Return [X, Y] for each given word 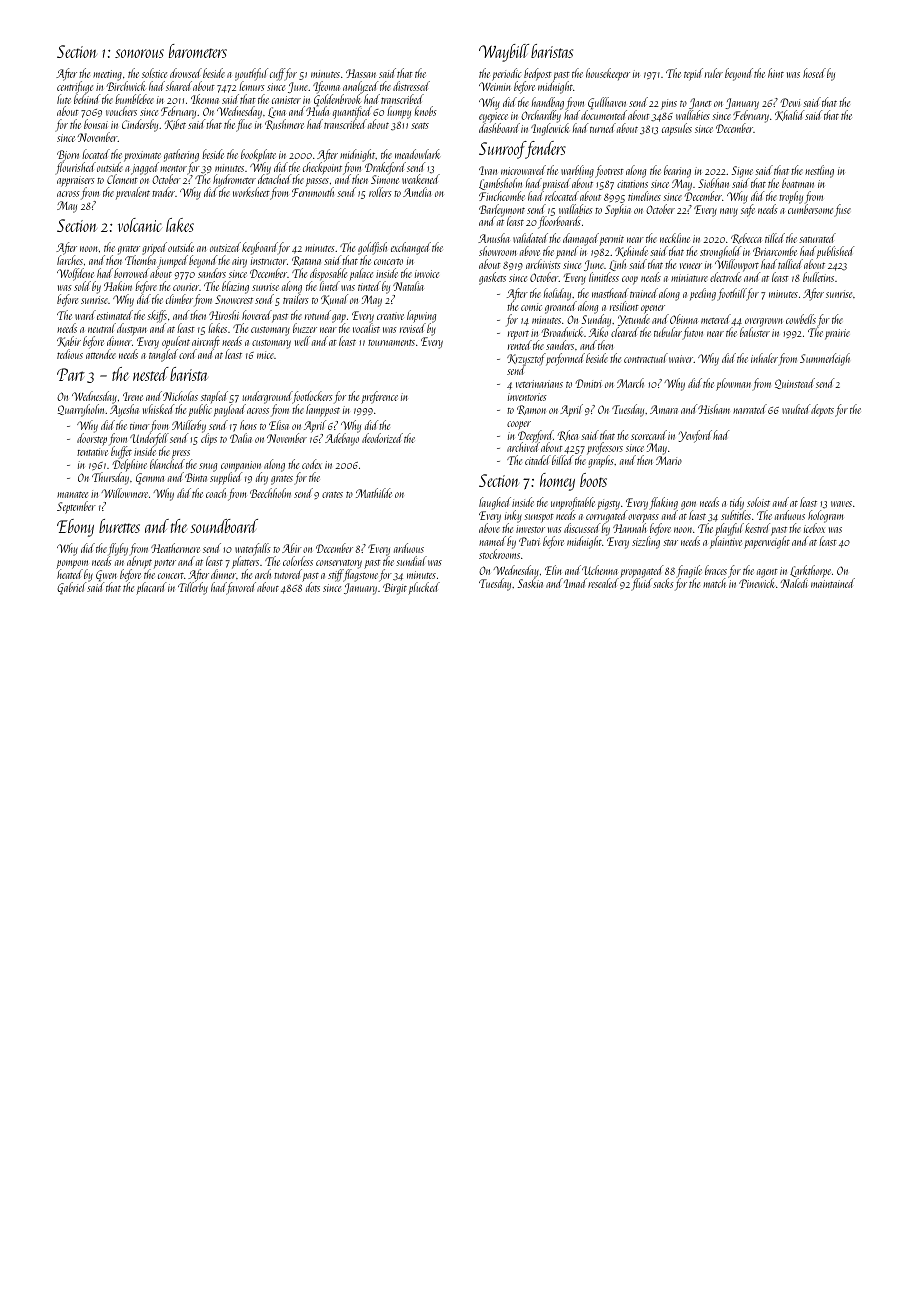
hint [776, 73]
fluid [641, 585]
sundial [411, 561]
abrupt [139, 564]
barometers [198, 51]
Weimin [494, 86]
